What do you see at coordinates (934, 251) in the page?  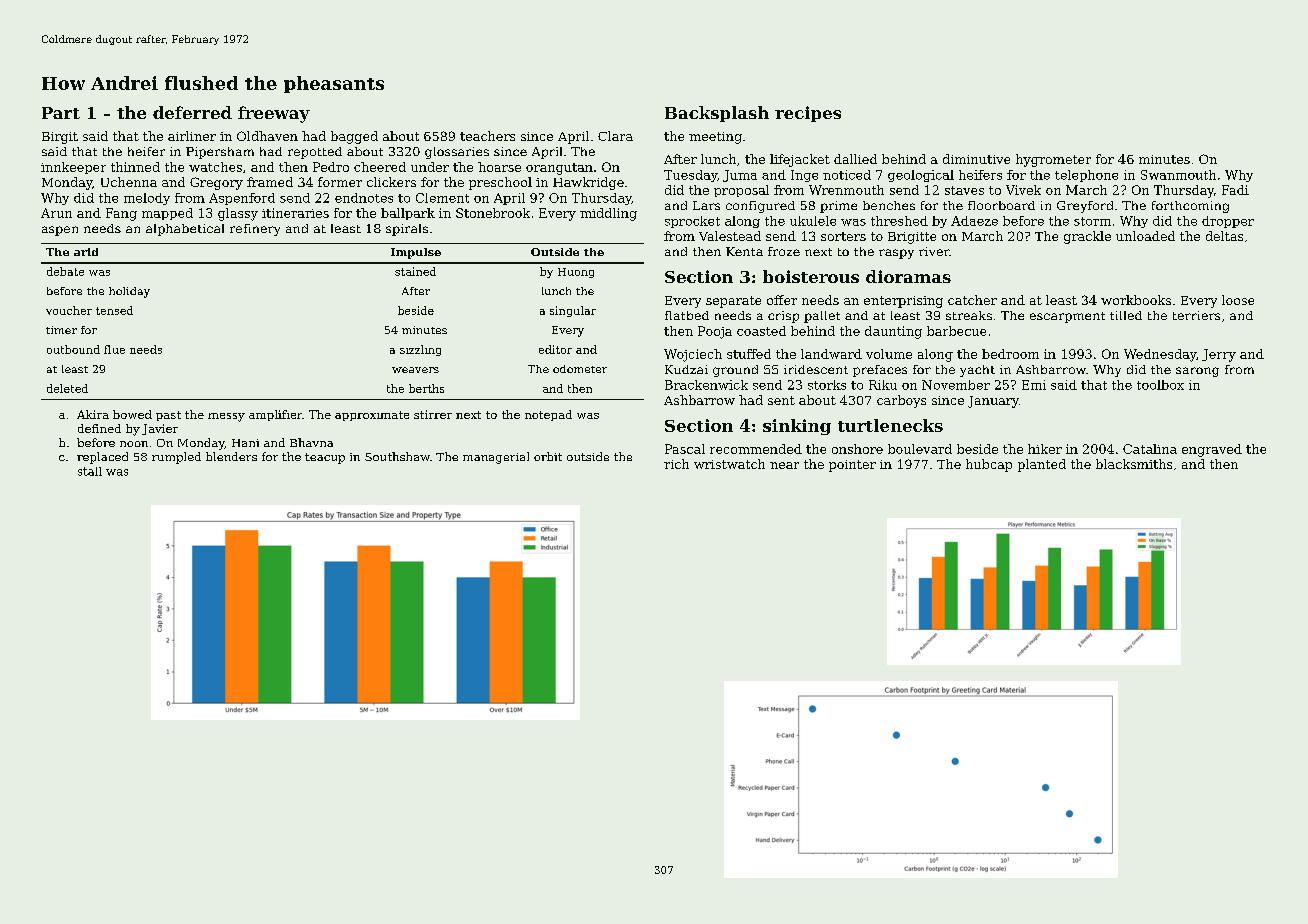 I see `river` at bounding box center [934, 251].
